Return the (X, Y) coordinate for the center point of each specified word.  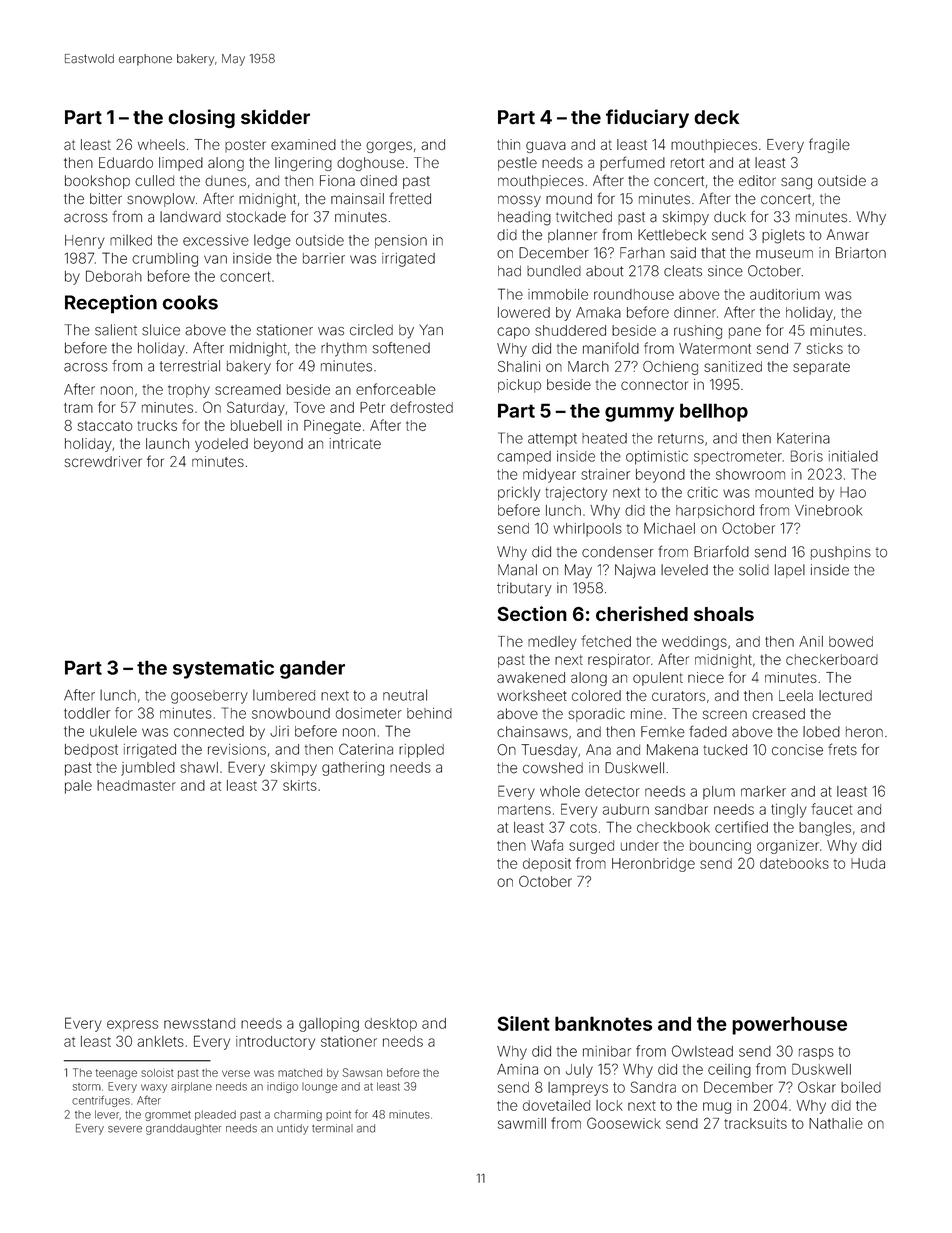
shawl (199, 767)
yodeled (221, 445)
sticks (825, 348)
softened (401, 348)
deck (716, 117)
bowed (851, 641)
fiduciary (647, 118)
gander (312, 669)
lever (107, 1114)
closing (201, 118)
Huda (868, 863)
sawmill (522, 1123)
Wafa (547, 845)
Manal (517, 570)
